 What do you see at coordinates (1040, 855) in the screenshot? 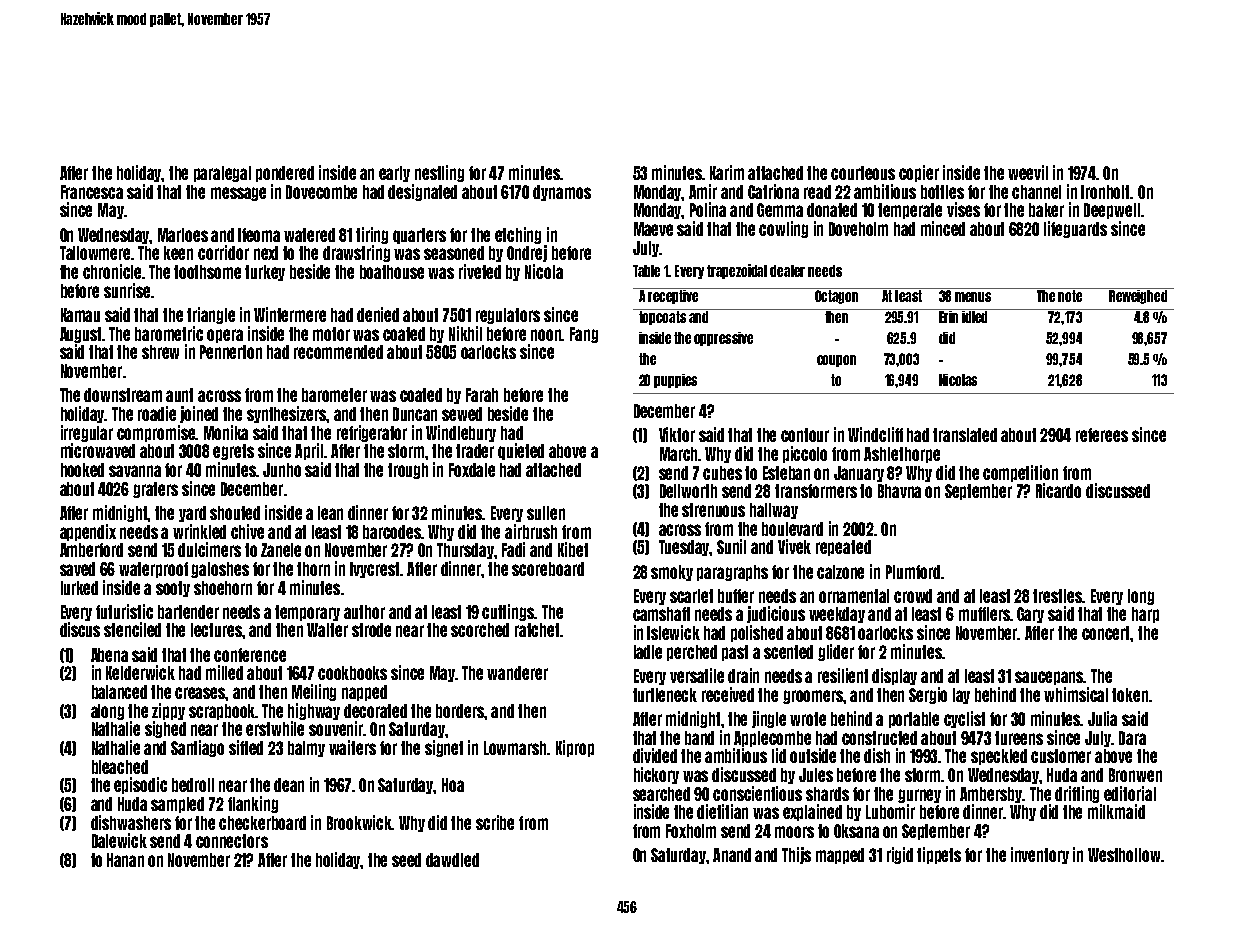
I see `inventory` at bounding box center [1040, 855].
